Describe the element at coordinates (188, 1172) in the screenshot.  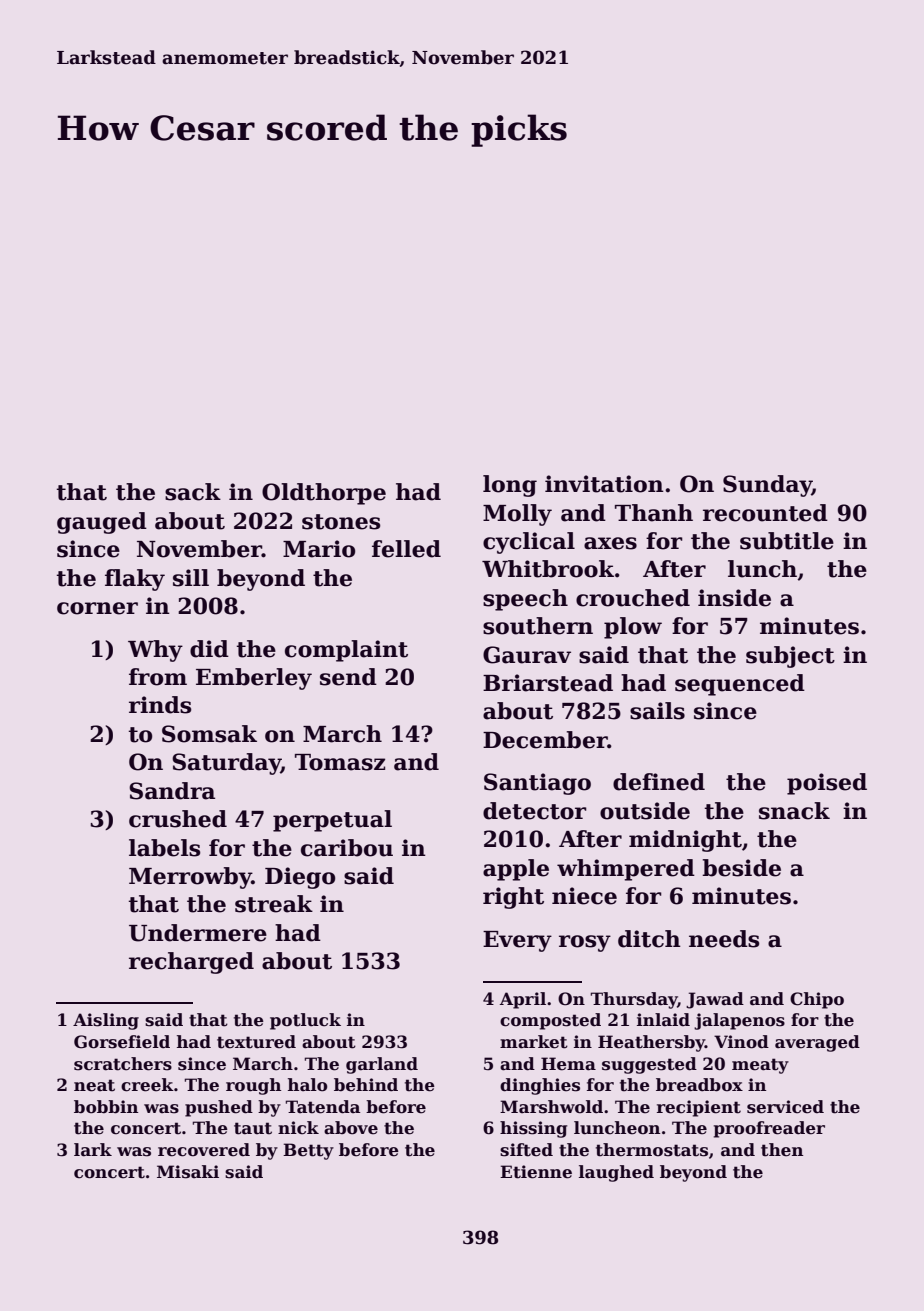
I see `Misaki` at that location.
